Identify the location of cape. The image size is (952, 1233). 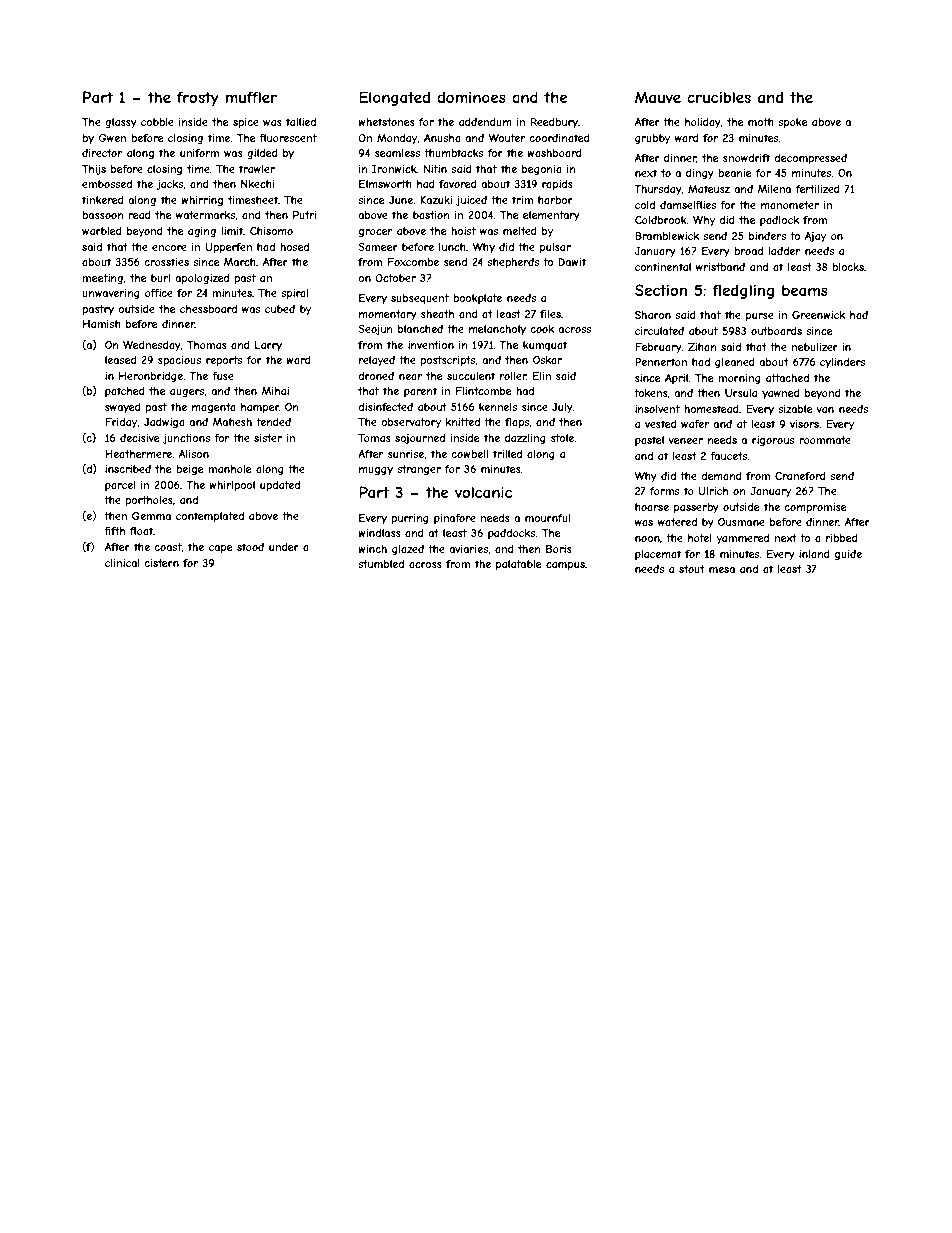
(220, 549).
